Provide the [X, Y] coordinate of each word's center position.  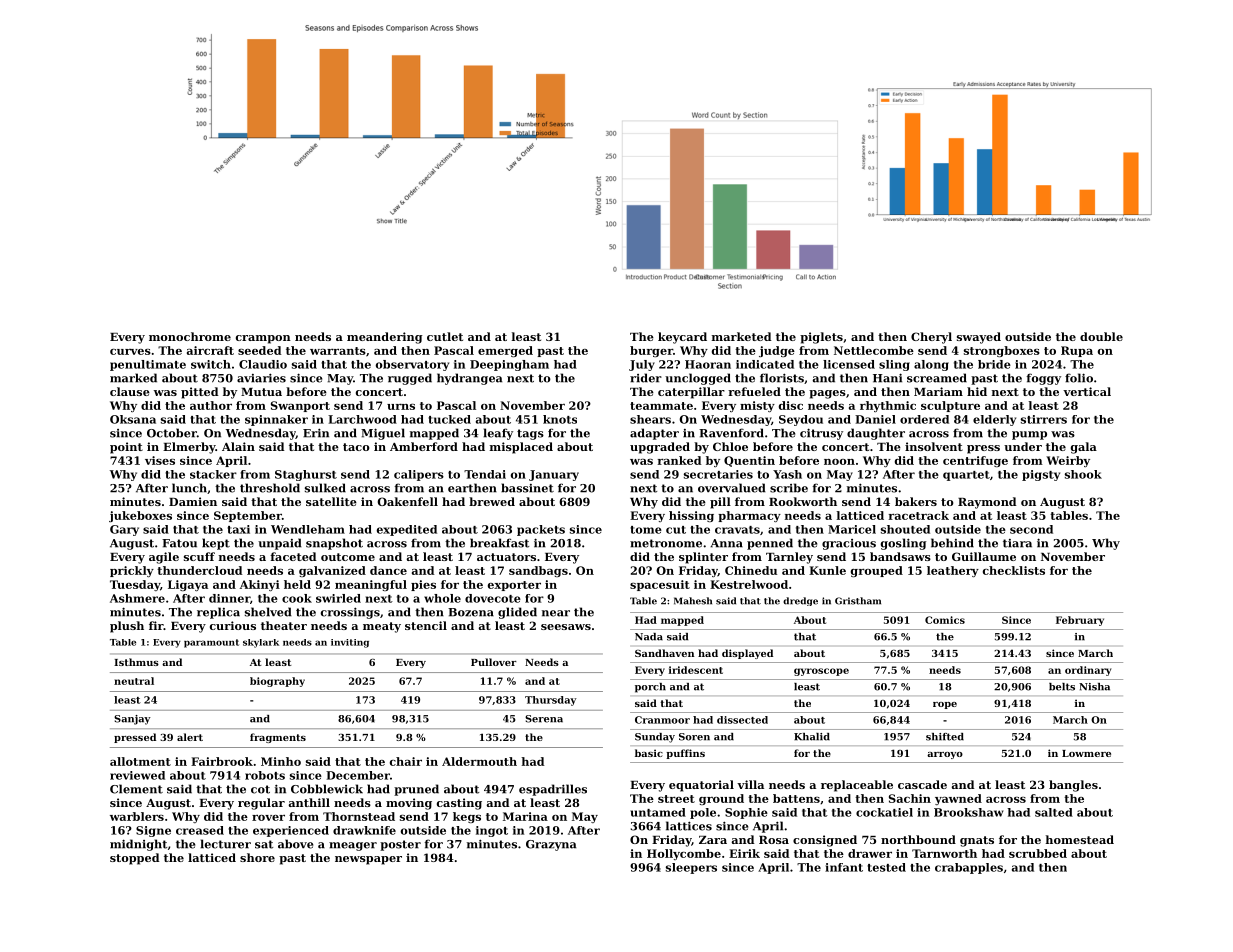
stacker [213, 474]
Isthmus [136, 662]
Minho [281, 761]
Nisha [1094, 687]
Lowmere [1086, 753]
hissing [691, 516]
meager [353, 846]
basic [649, 753]
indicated [765, 364]
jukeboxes [140, 516]
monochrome [190, 336]
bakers [916, 501]
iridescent [696, 670]
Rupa [1077, 351]
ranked [680, 460]
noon [839, 462]
